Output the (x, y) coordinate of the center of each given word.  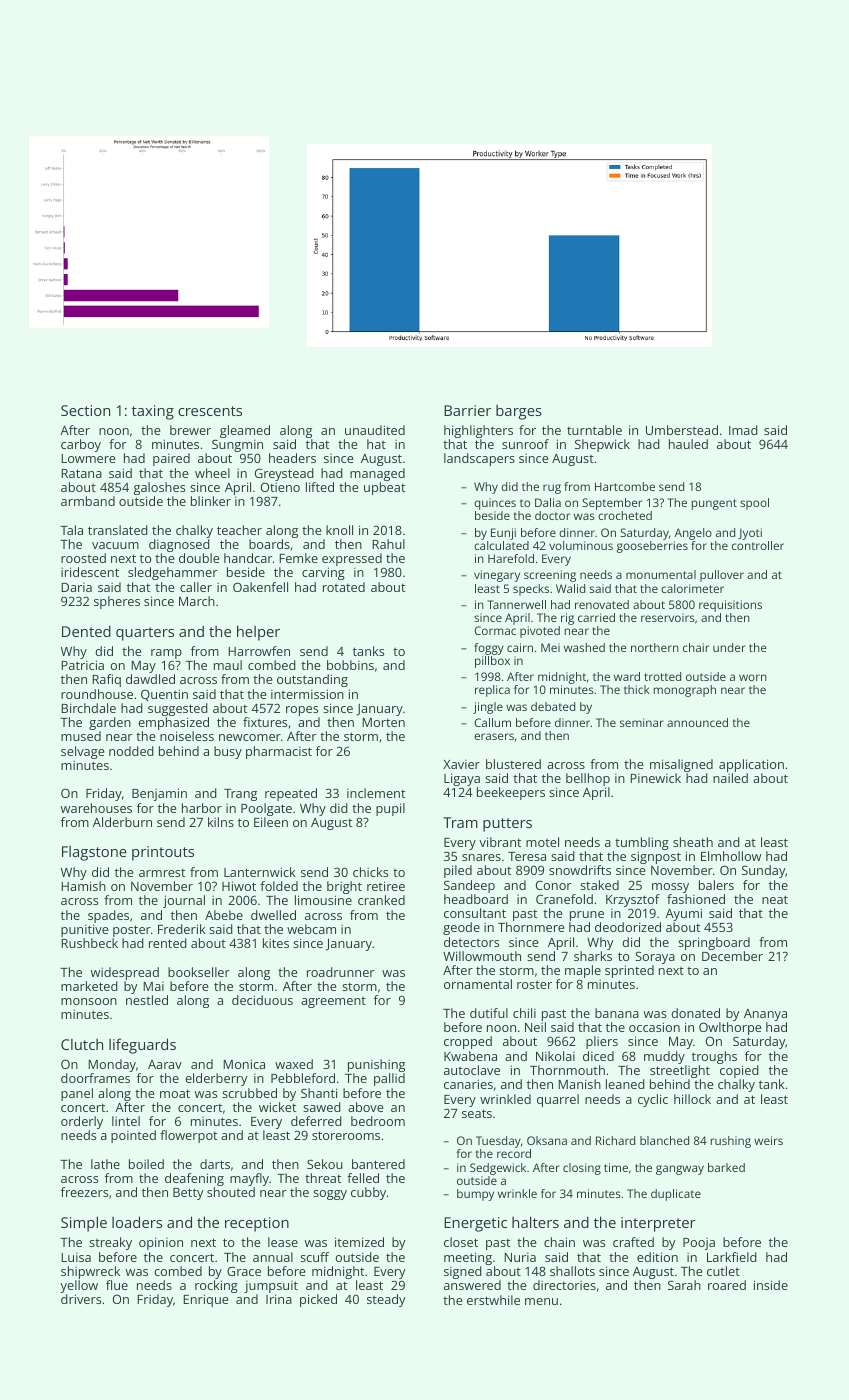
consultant (475, 913)
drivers (81, 1299)
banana (617, 1013)
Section (85, 410)
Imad (743, 430)
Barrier (467, 410)
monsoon (89, 1001)
